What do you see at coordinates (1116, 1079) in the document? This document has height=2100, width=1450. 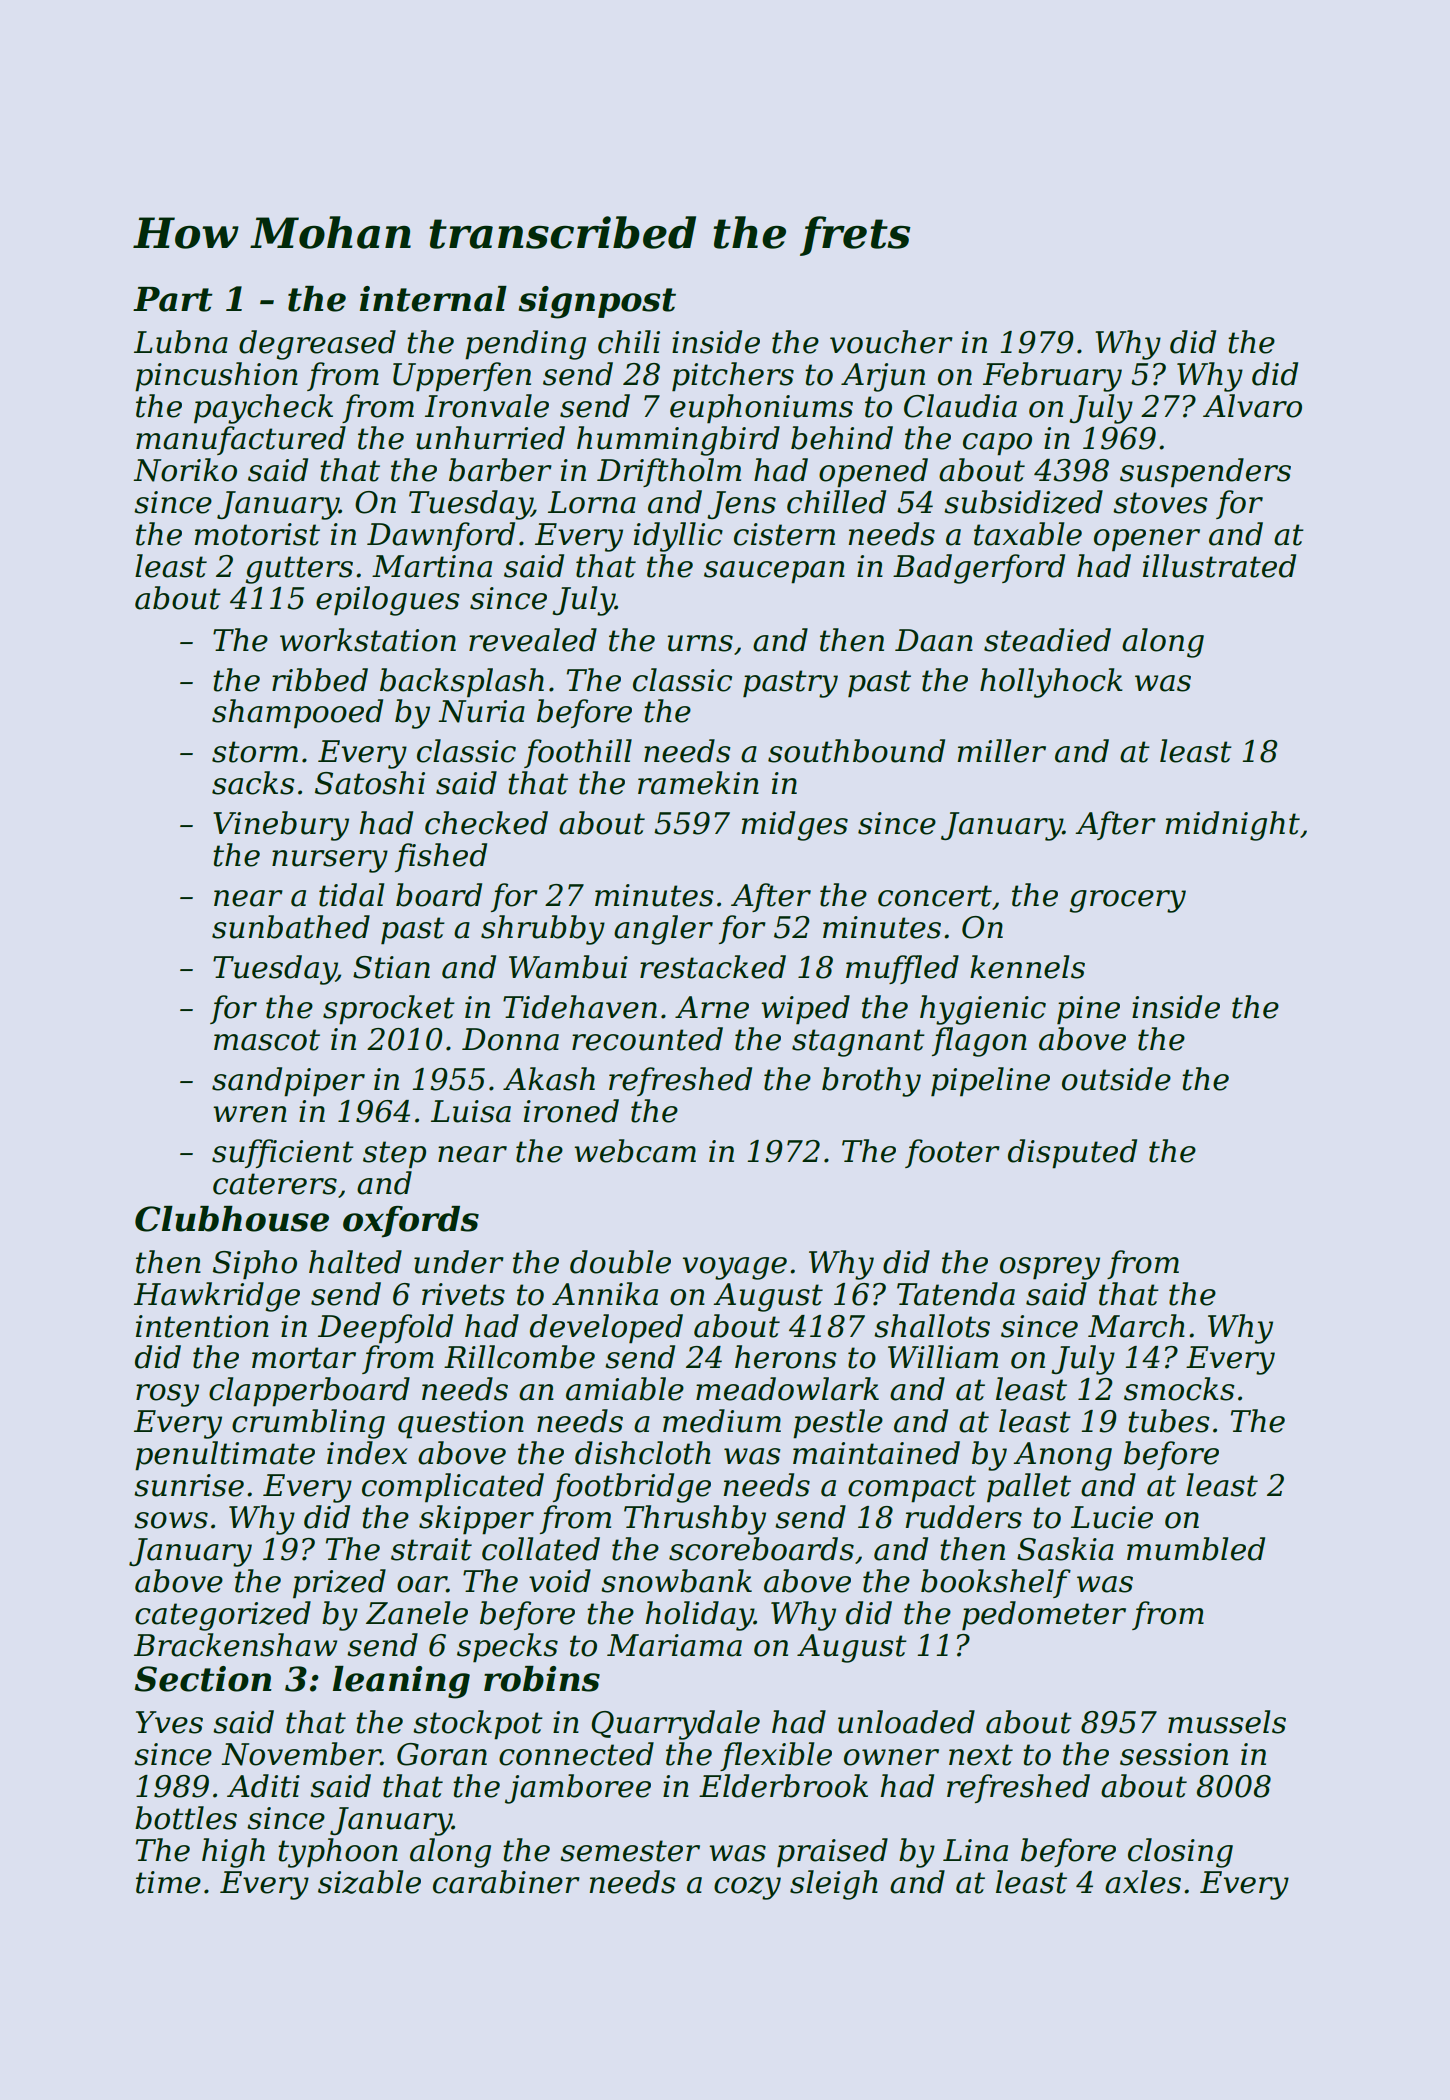 I see `outside` at bounding box center [1116, 1079].
